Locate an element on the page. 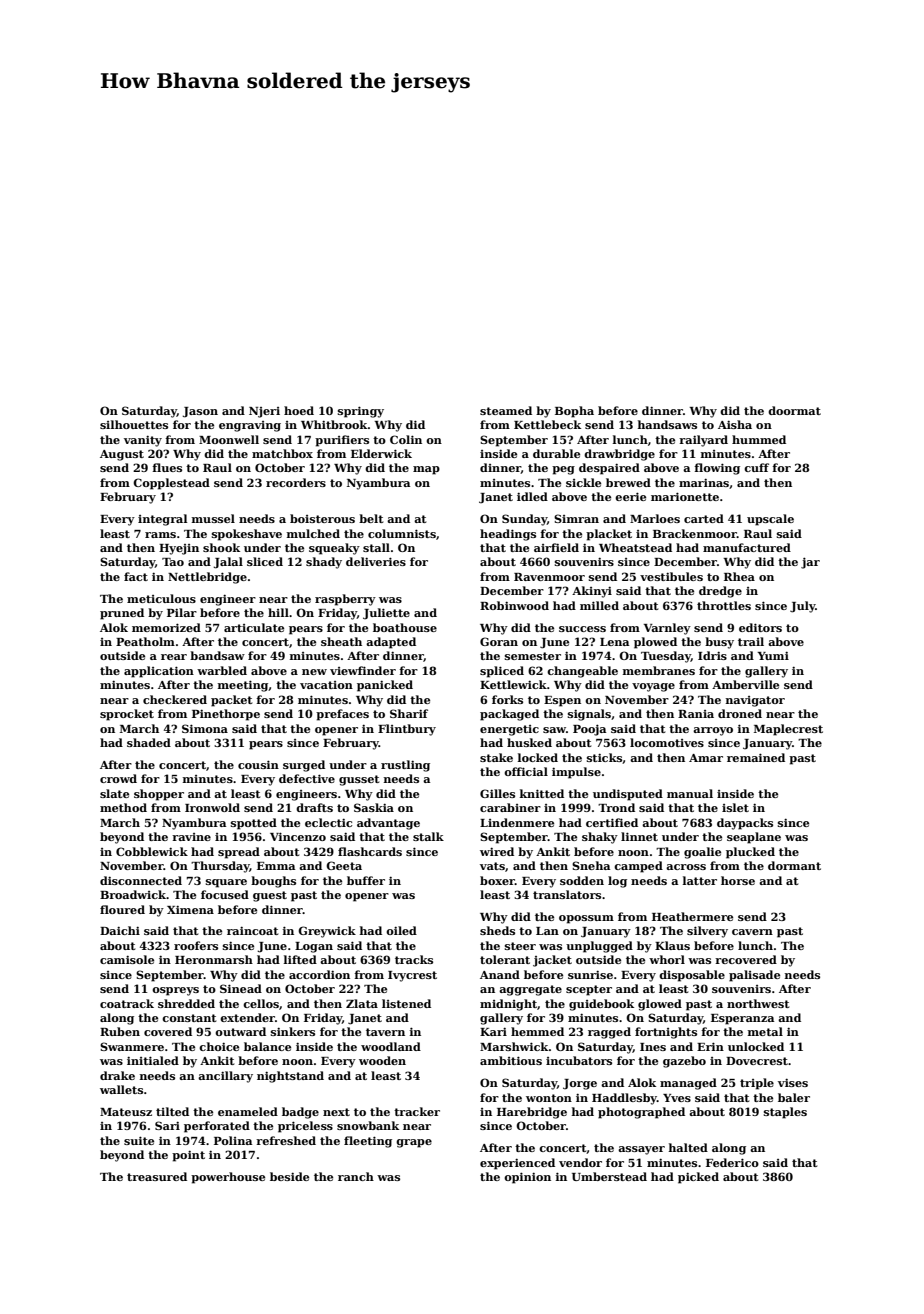  disconnected is located at coordinates (141, 880).
